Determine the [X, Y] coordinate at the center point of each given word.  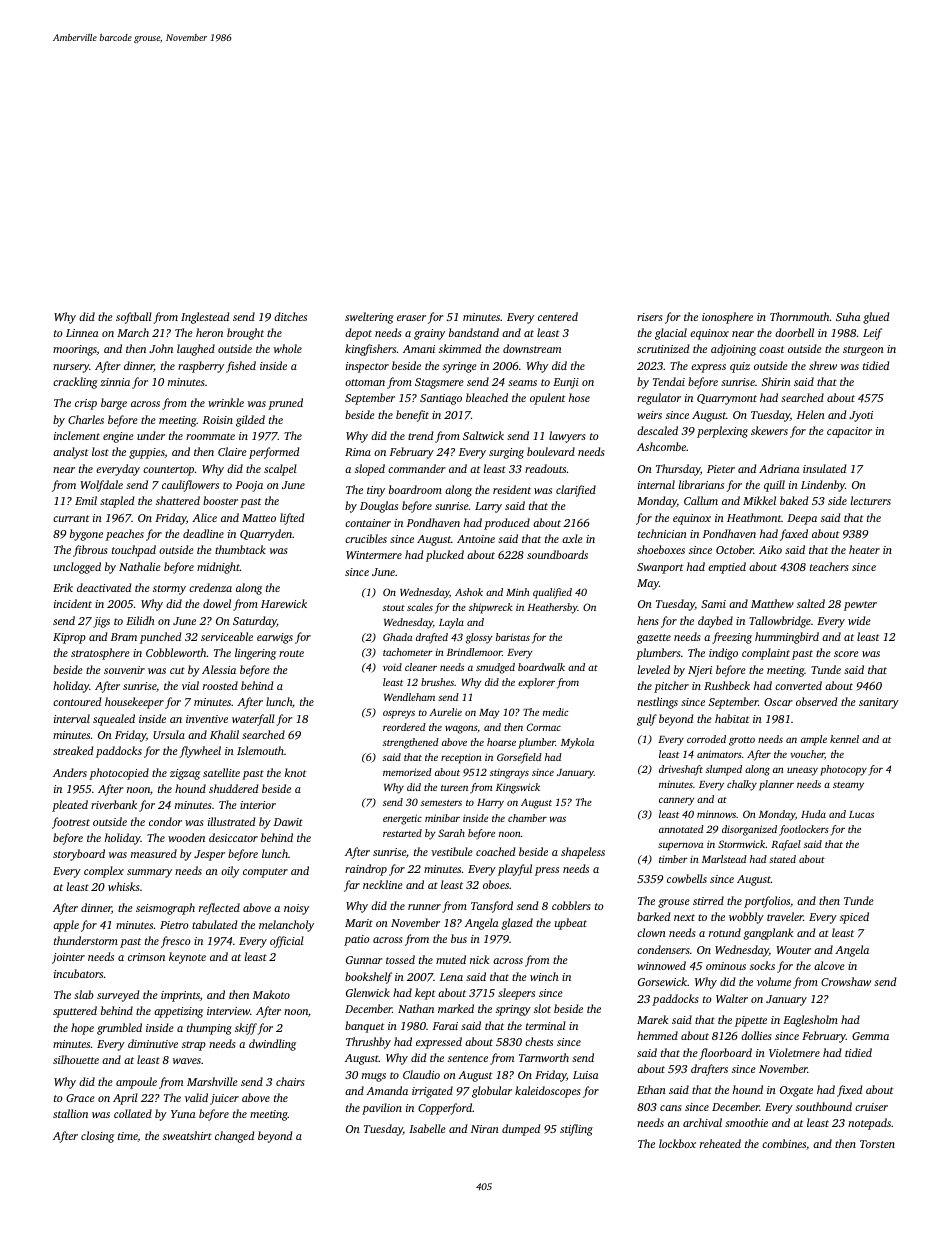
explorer [536, 683]
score [846, 654]
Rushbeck [727, 685]
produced [507, 524]
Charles [86, 419]
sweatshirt [187, 1135]
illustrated [231, 821]
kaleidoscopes [548, 1092]
